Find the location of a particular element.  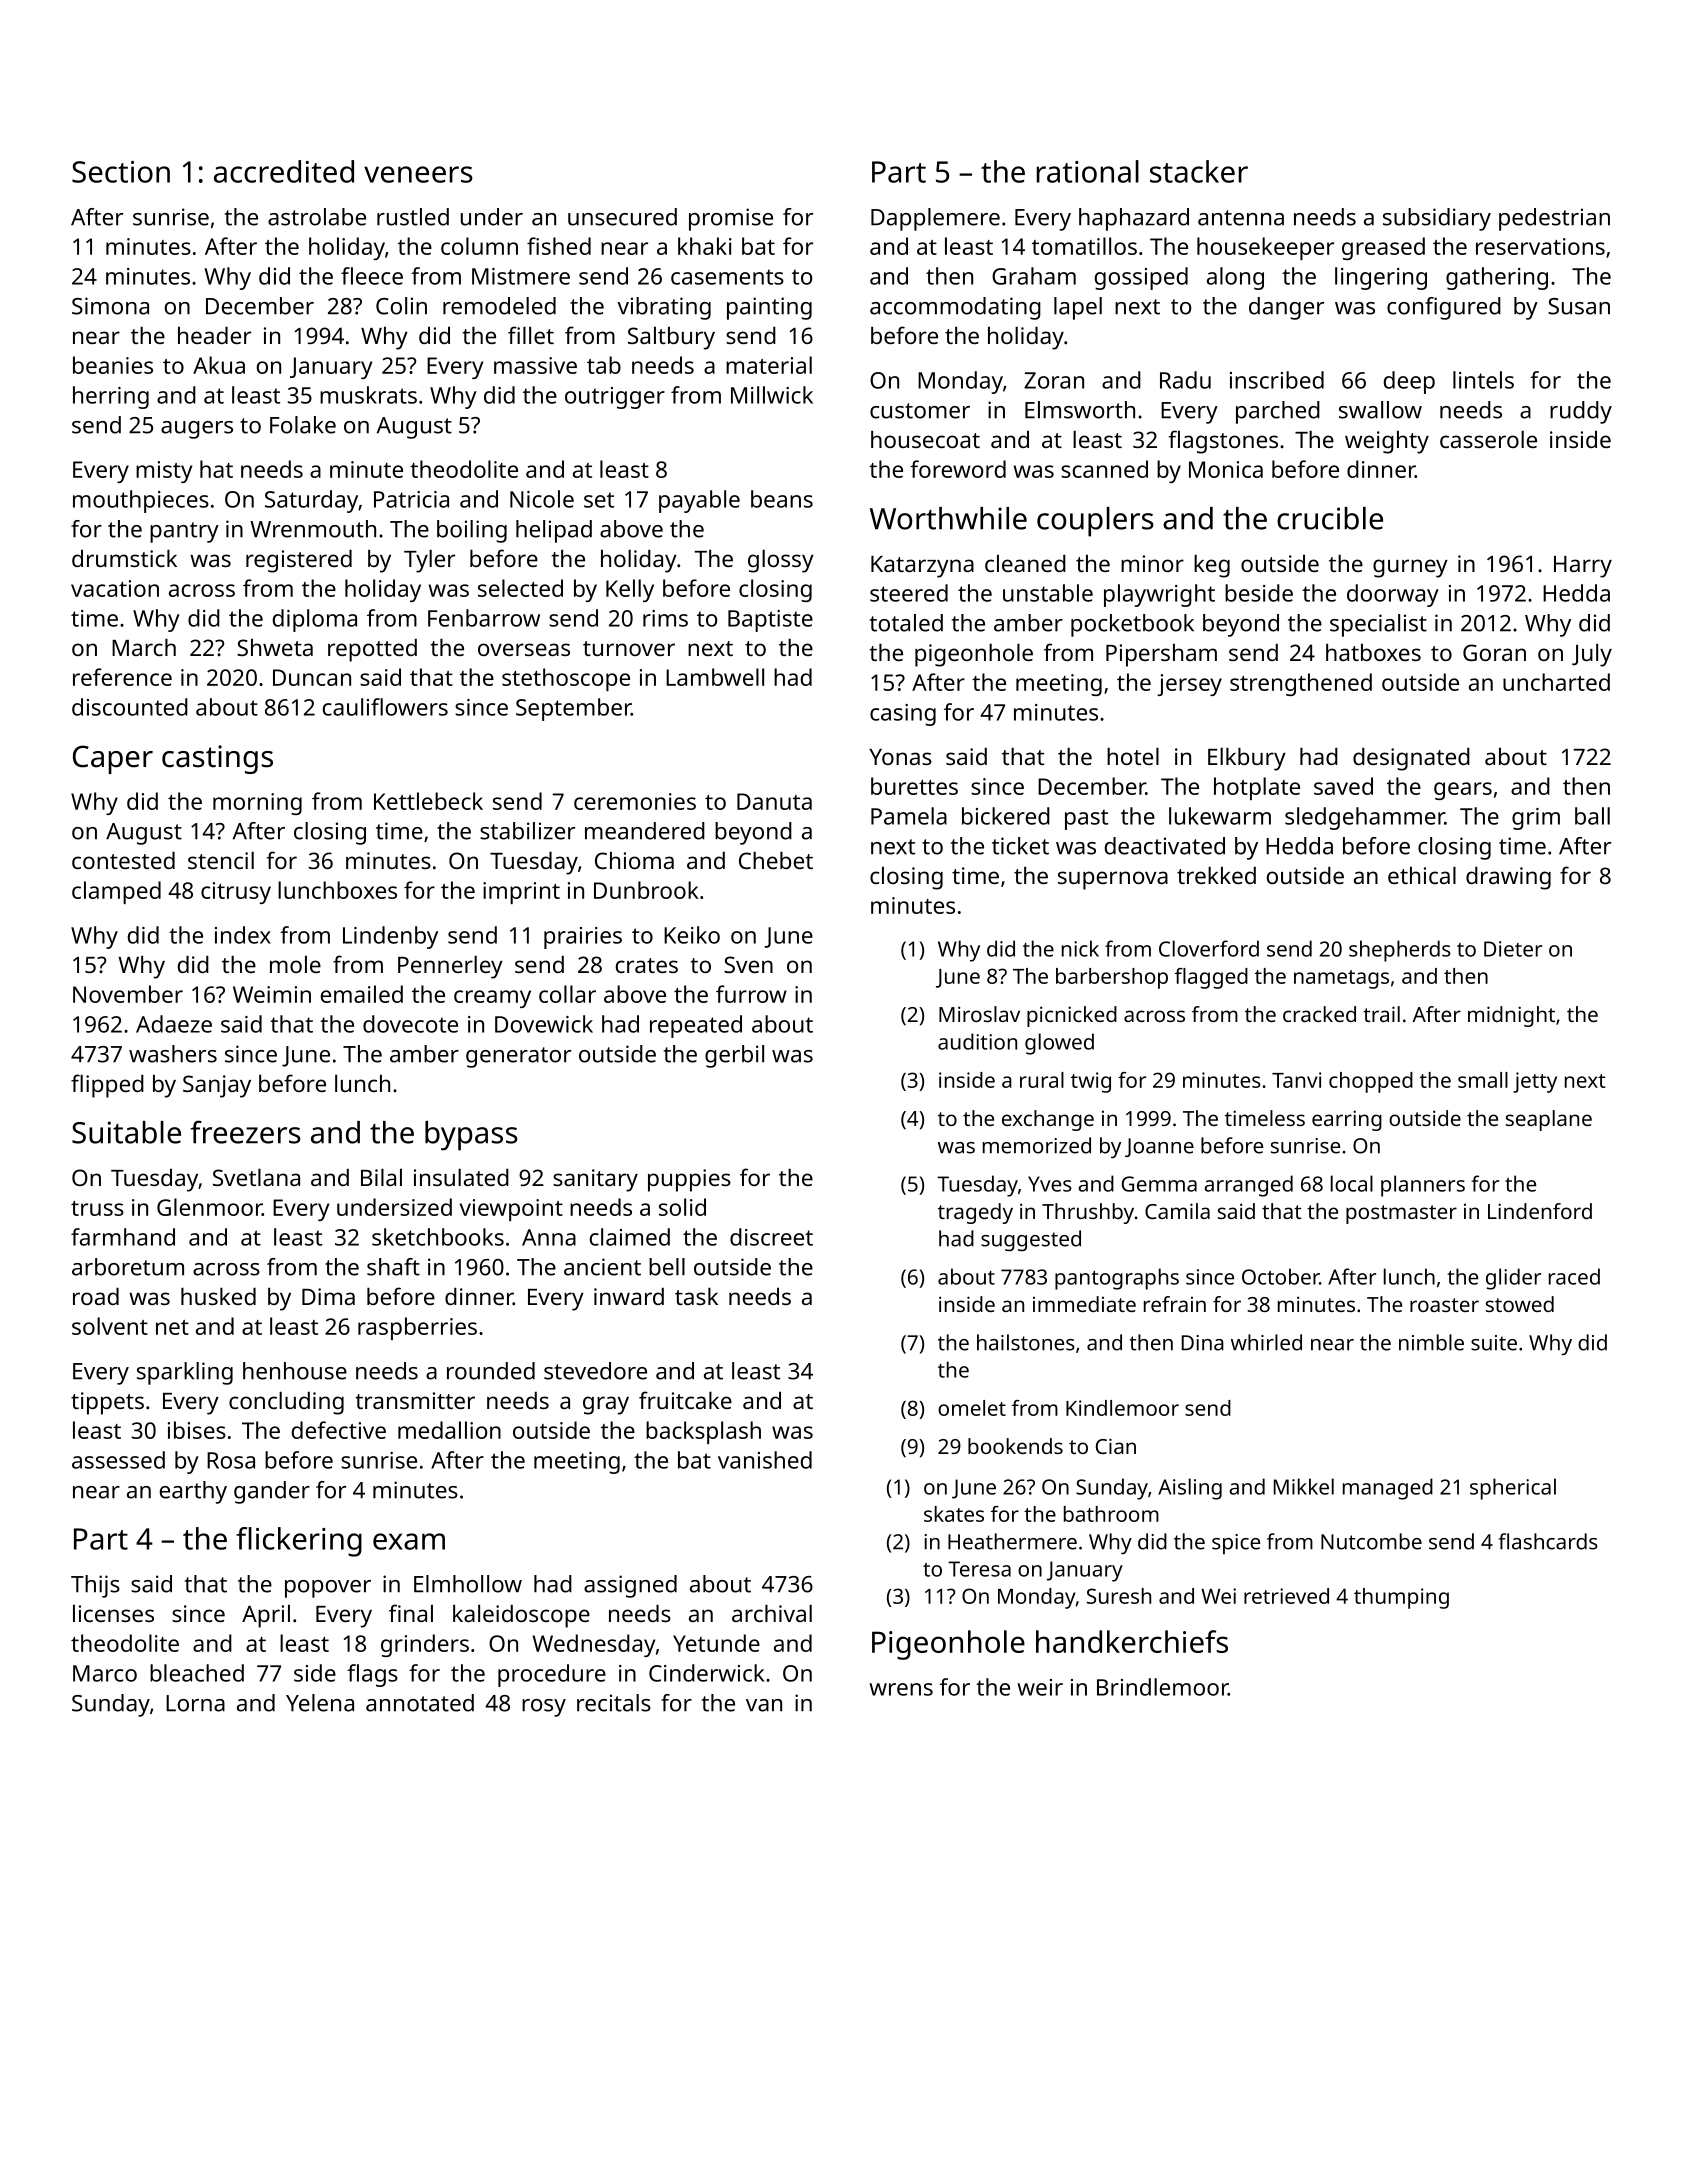

trail is located at coordinates (1381, 1014).
